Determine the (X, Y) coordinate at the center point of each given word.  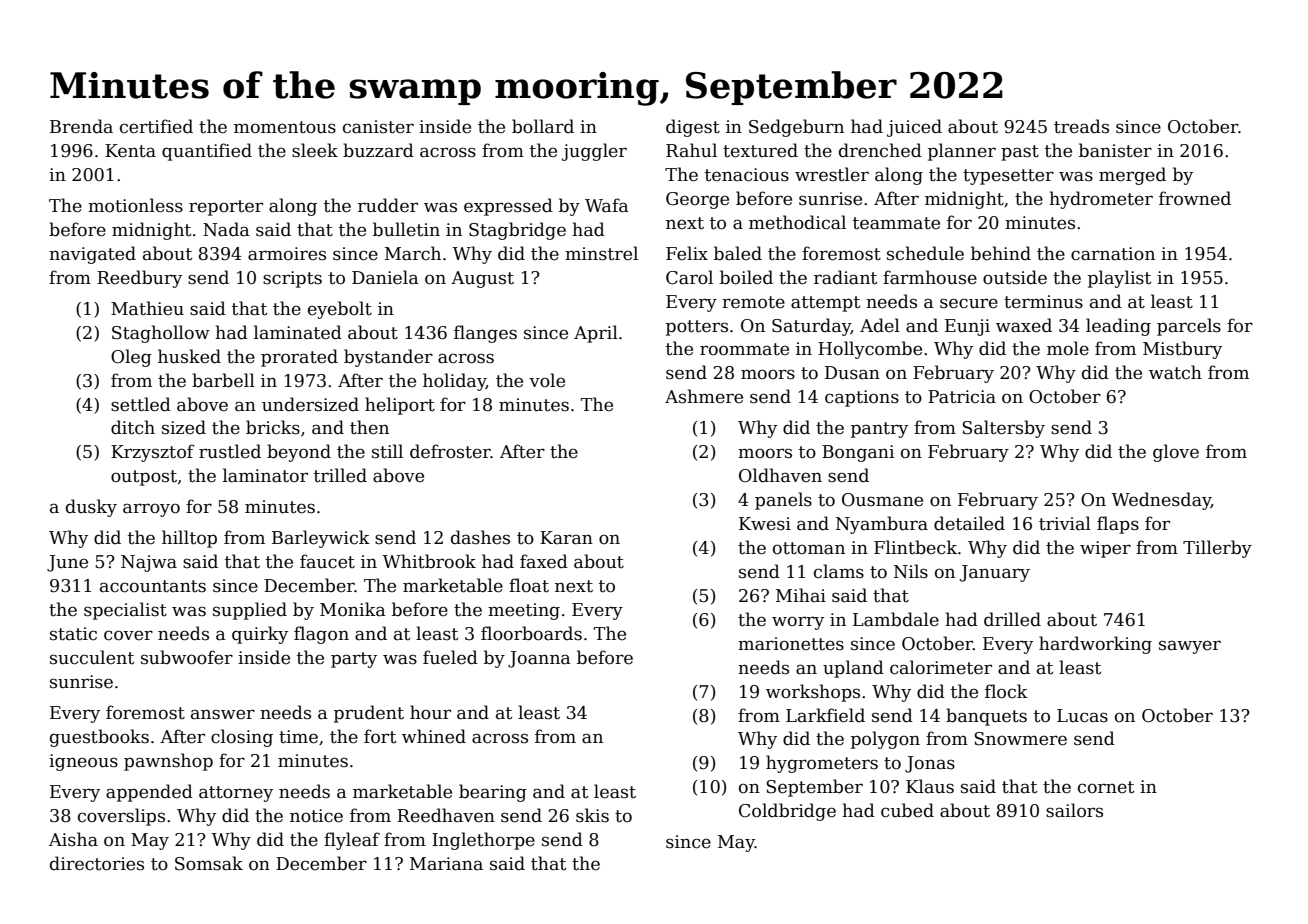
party (354, 660)
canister (378, 127)
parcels (1189, 327)
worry (798, 623)
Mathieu (147, 308)
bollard (543, 126)
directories (97, 863)
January (995, 573)
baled (738, 253)
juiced (914, 128)
